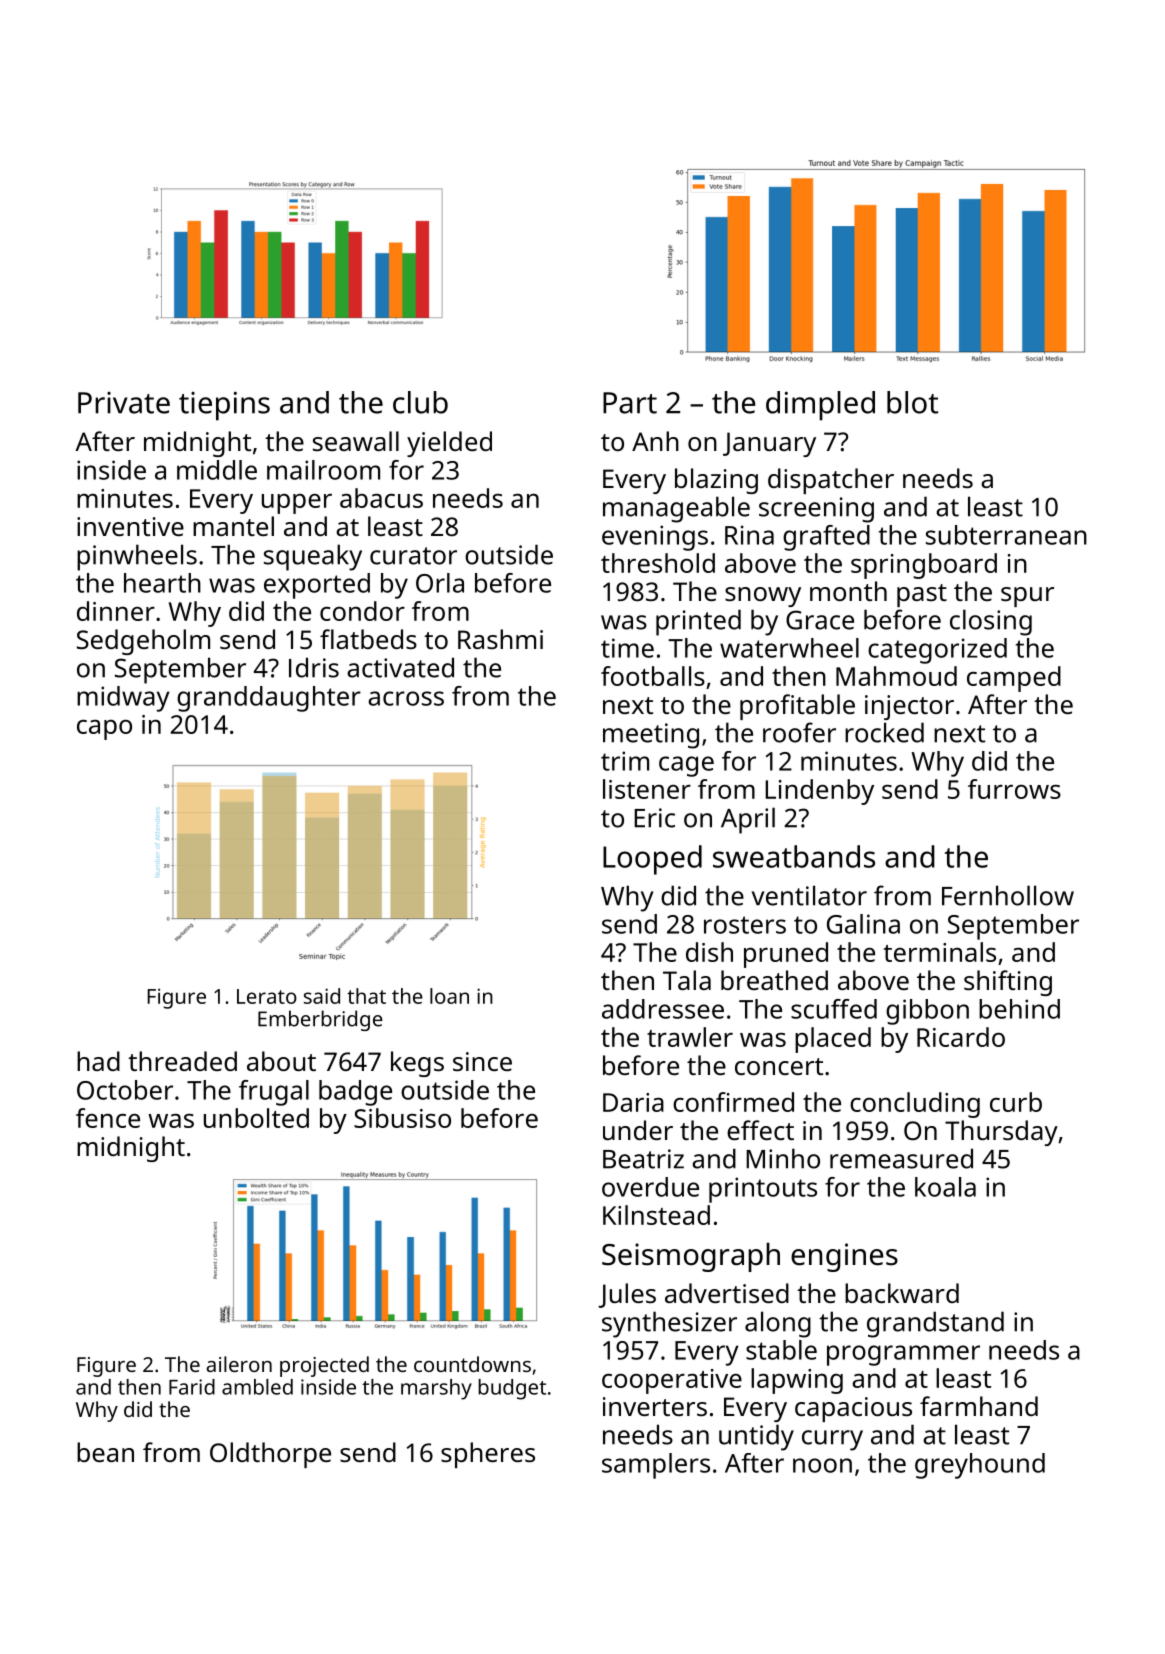 This screenshot has width=1165, height=1654. What do you see at coordinates (108, 1118) in the screenshot?
I see `fence` at bounding box center [108, 1118].
